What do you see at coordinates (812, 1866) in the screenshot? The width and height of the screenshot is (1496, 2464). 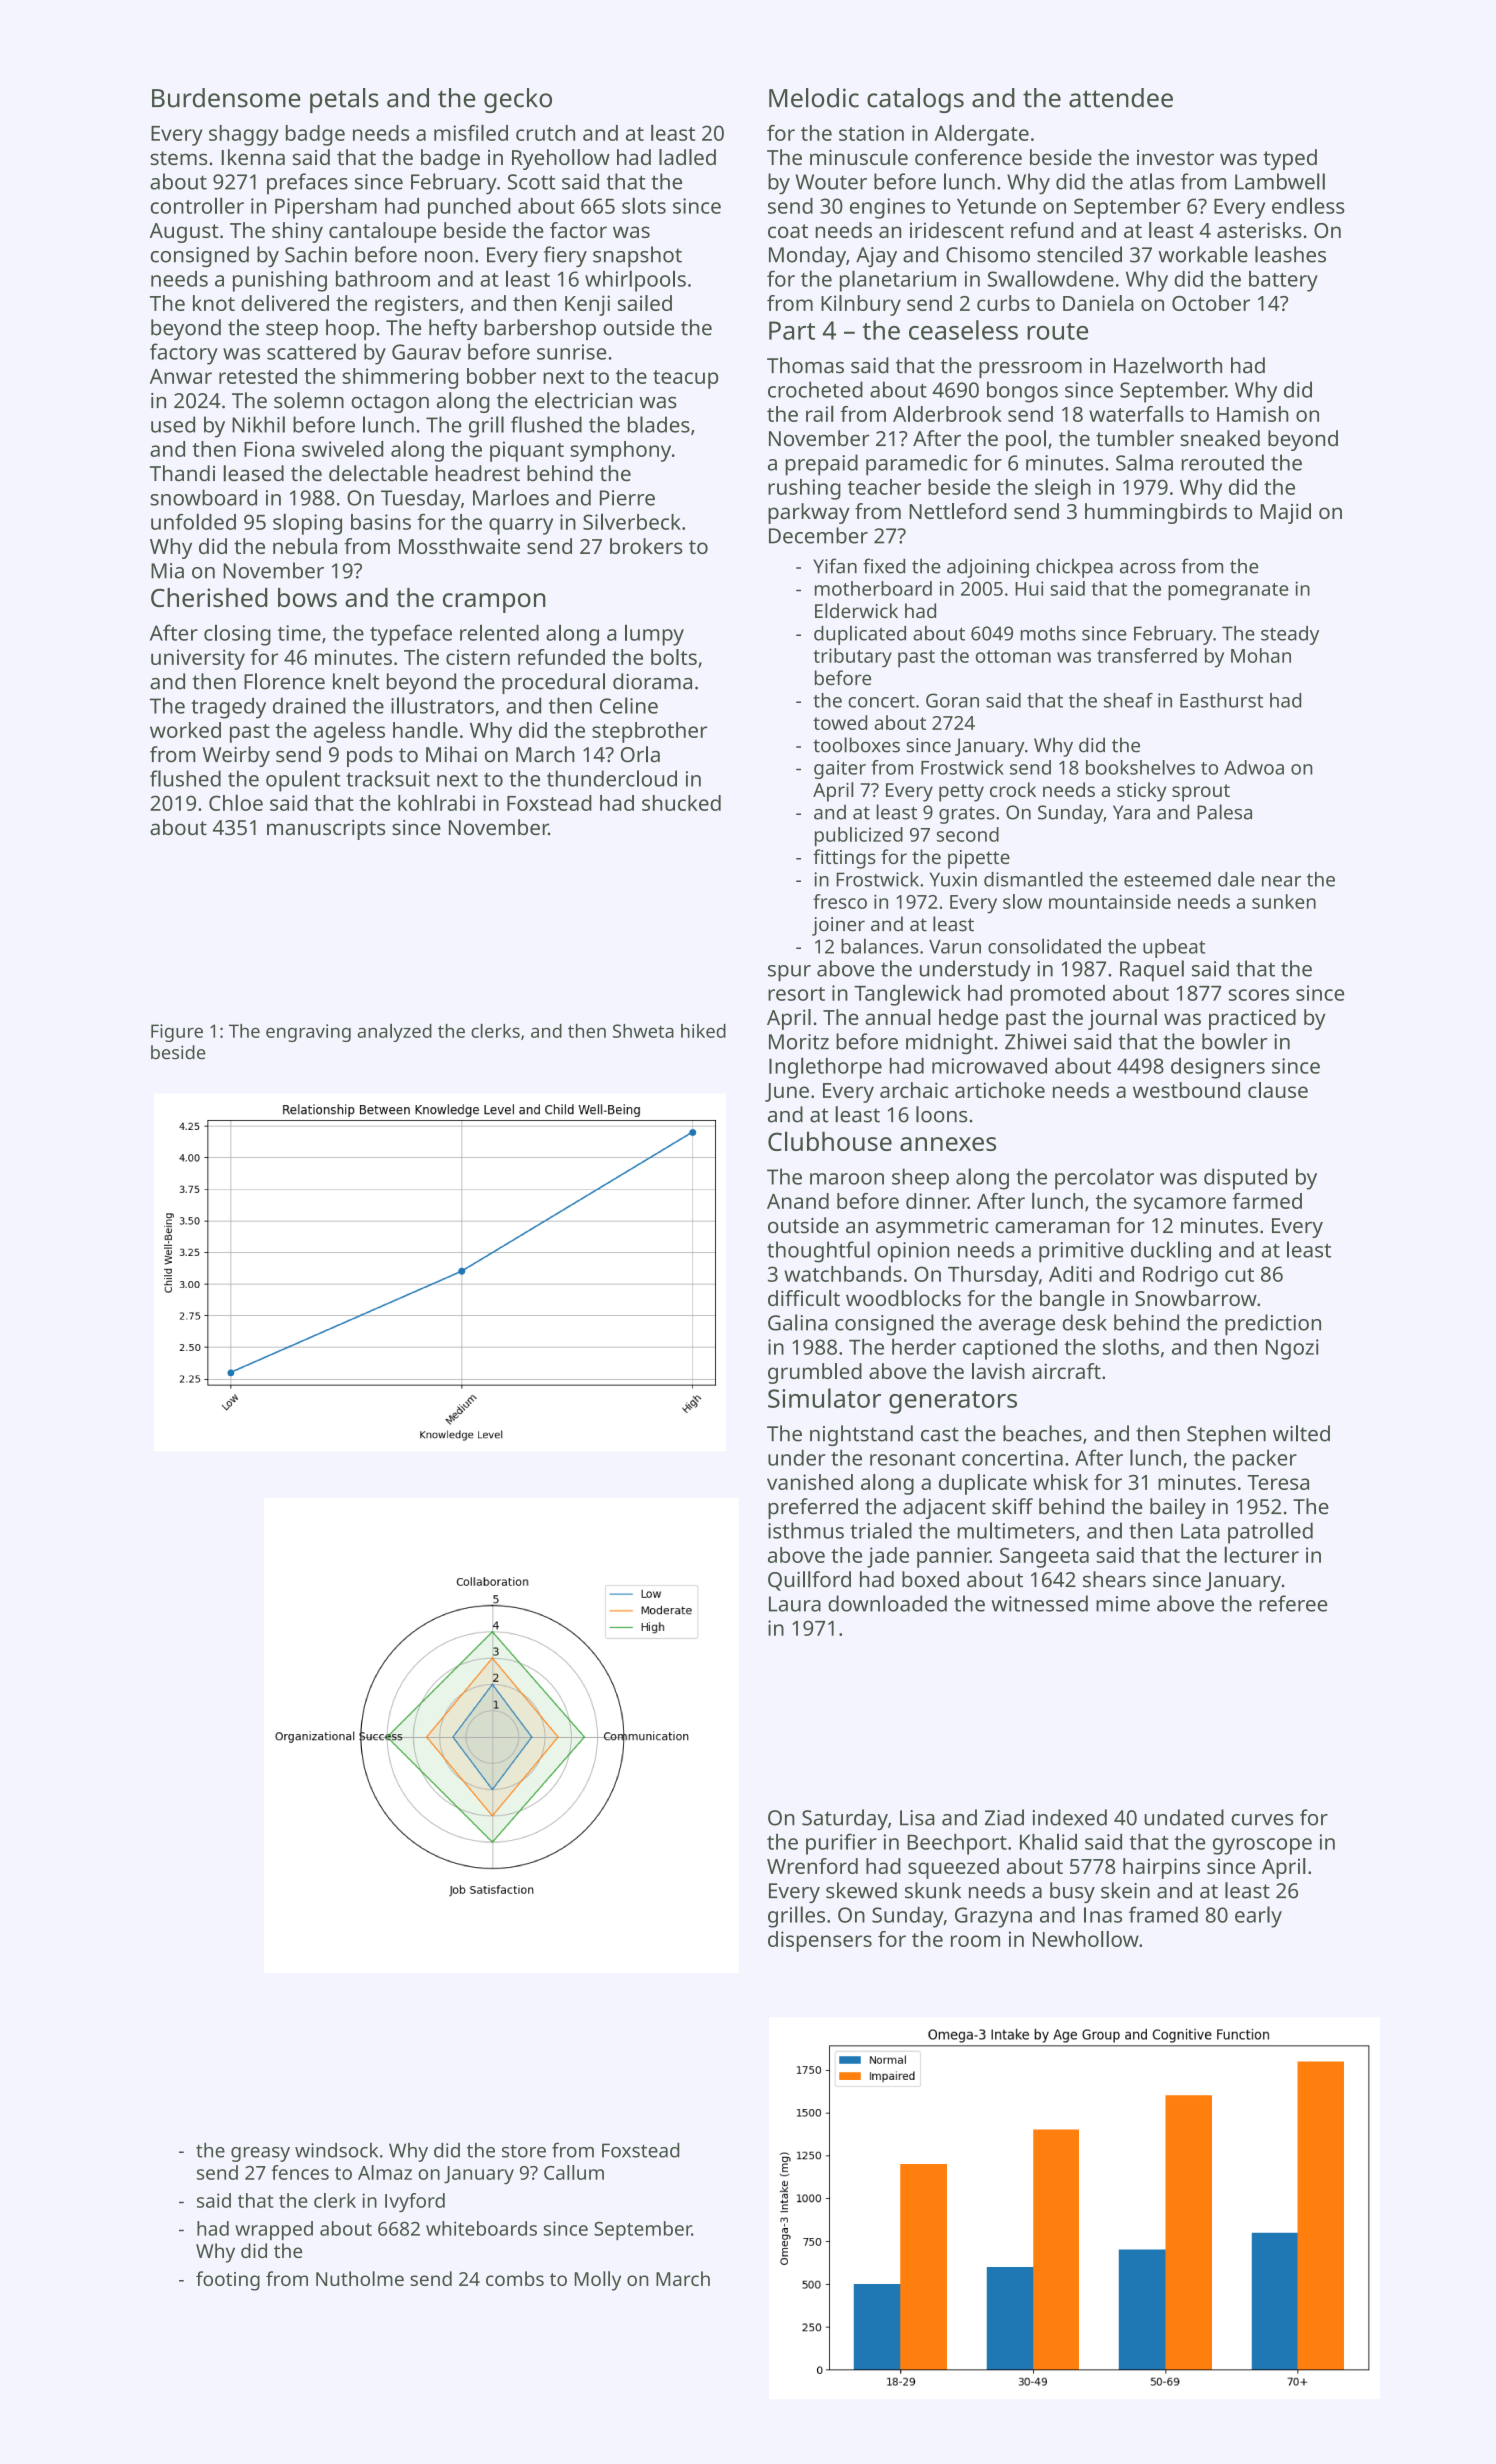 I see `Wrenford` at bounding box center [812, 1866].
